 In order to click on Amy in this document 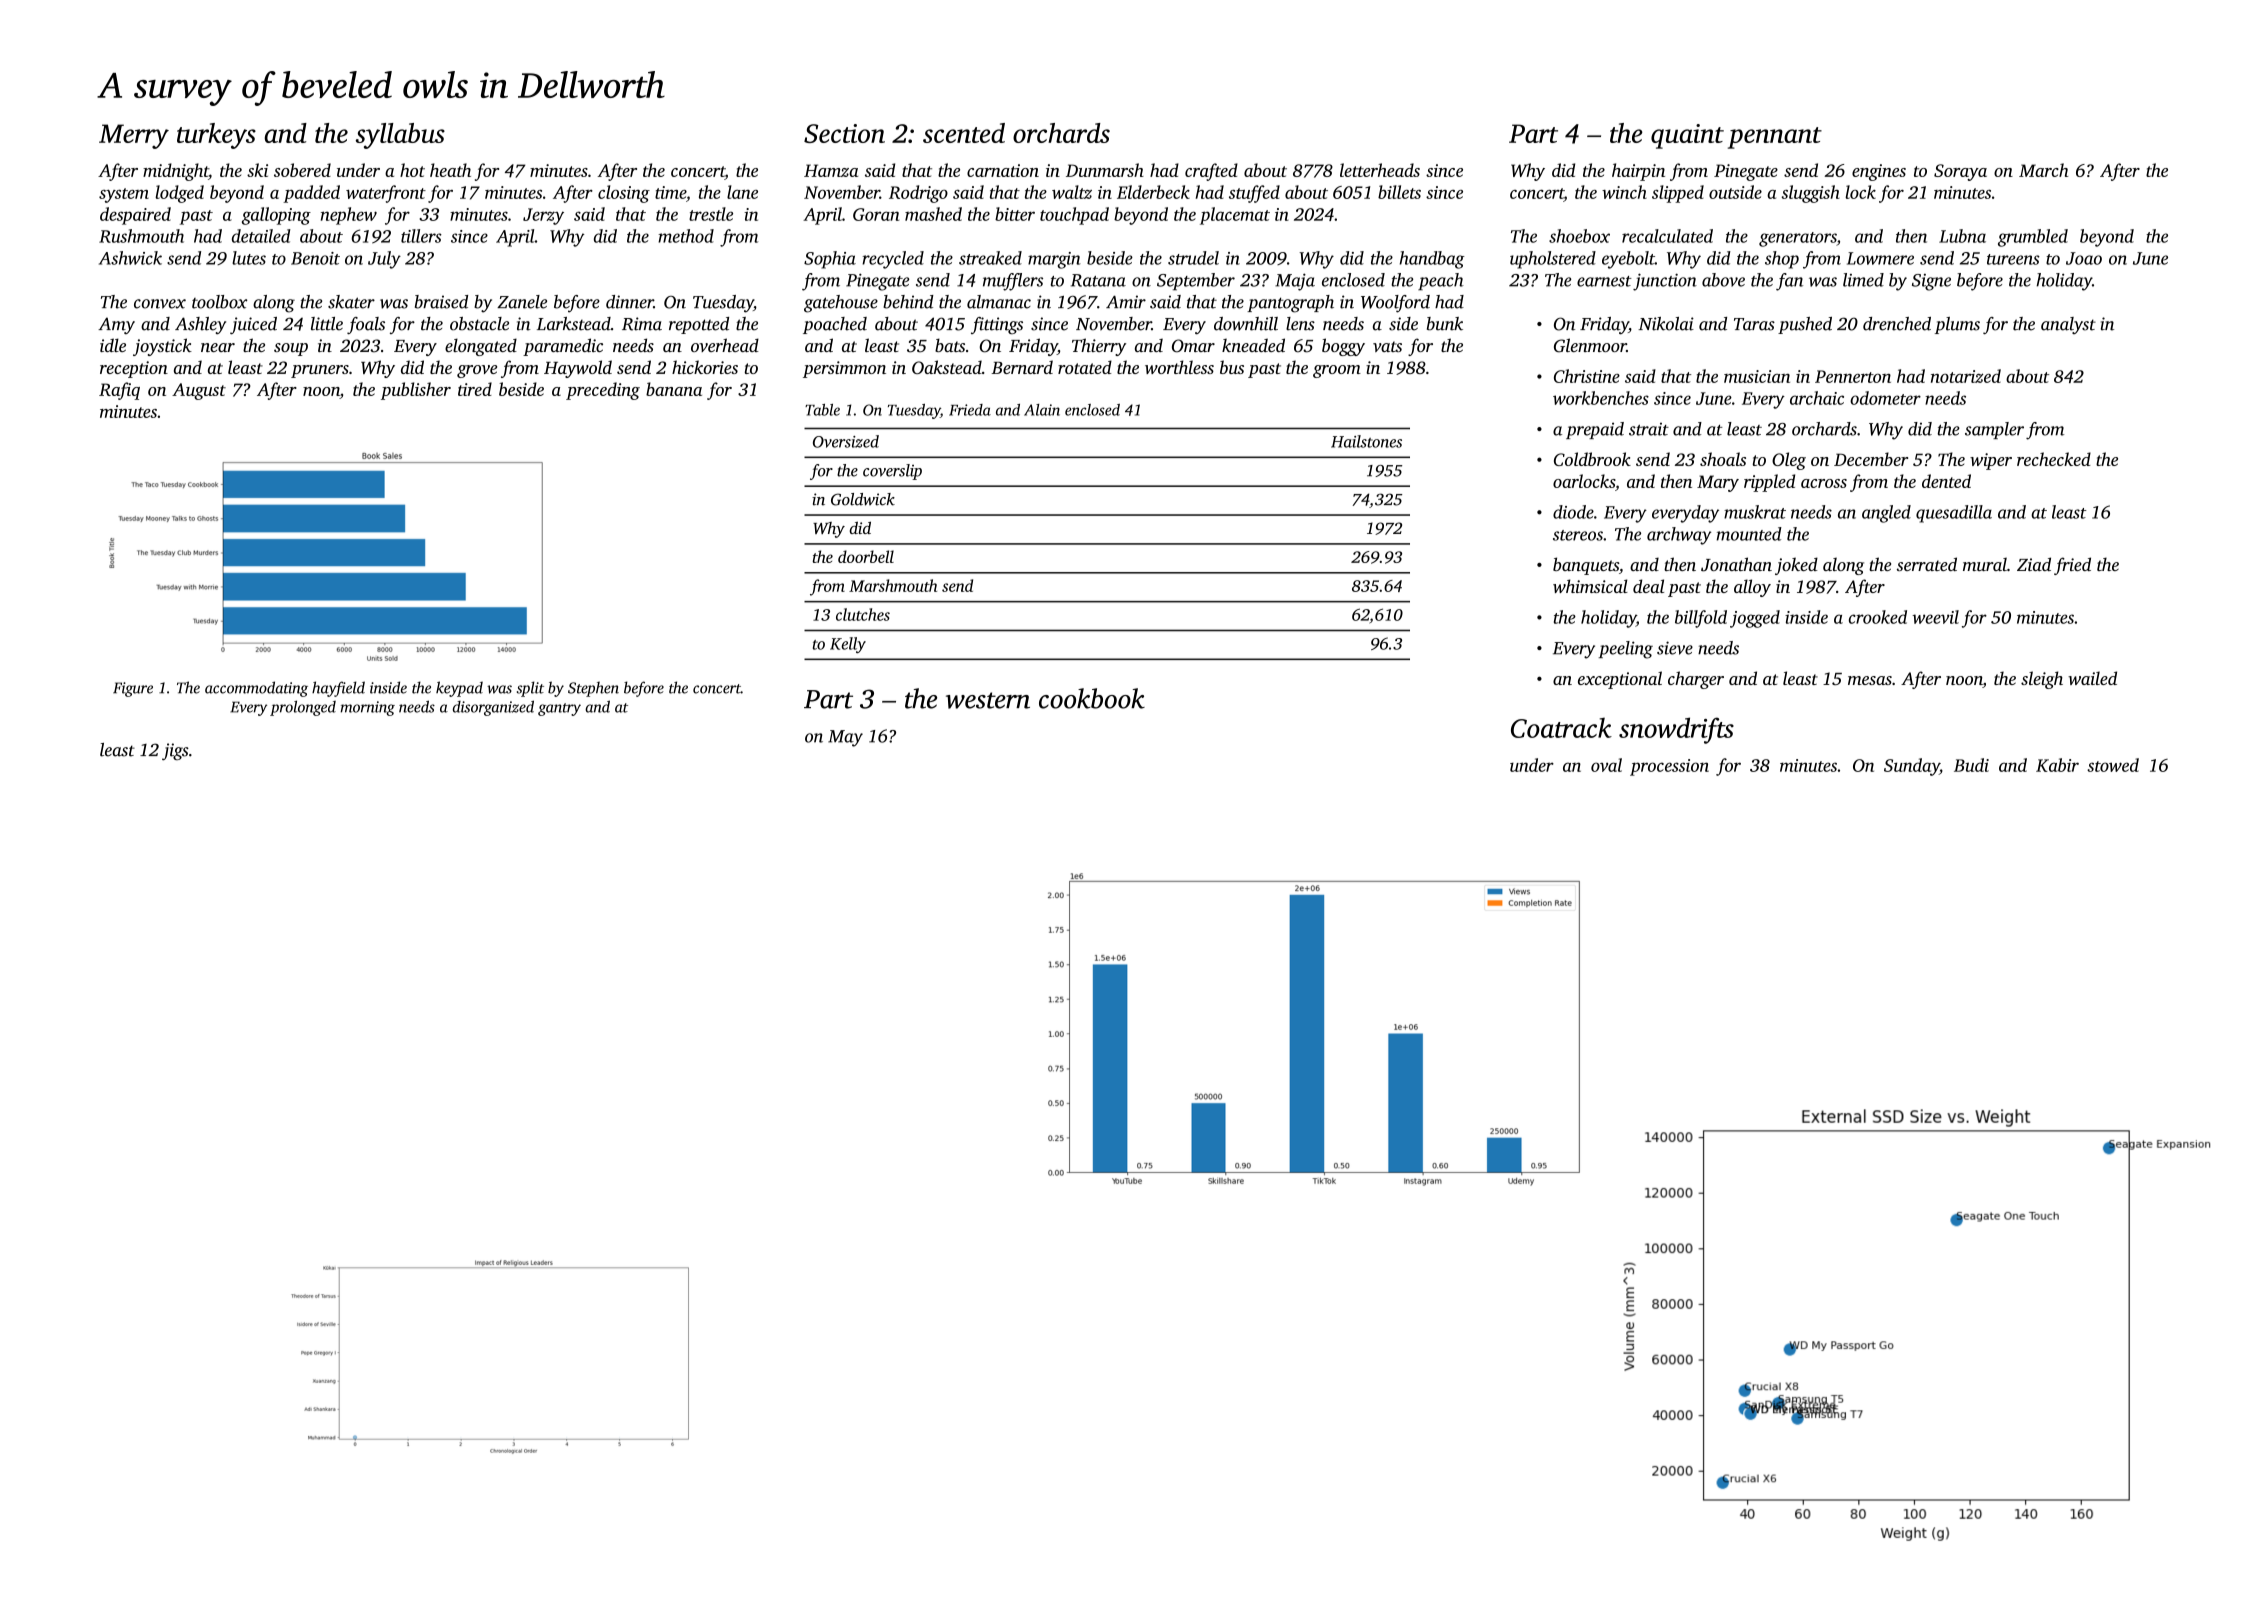, I will do `click(116, 325)`.
